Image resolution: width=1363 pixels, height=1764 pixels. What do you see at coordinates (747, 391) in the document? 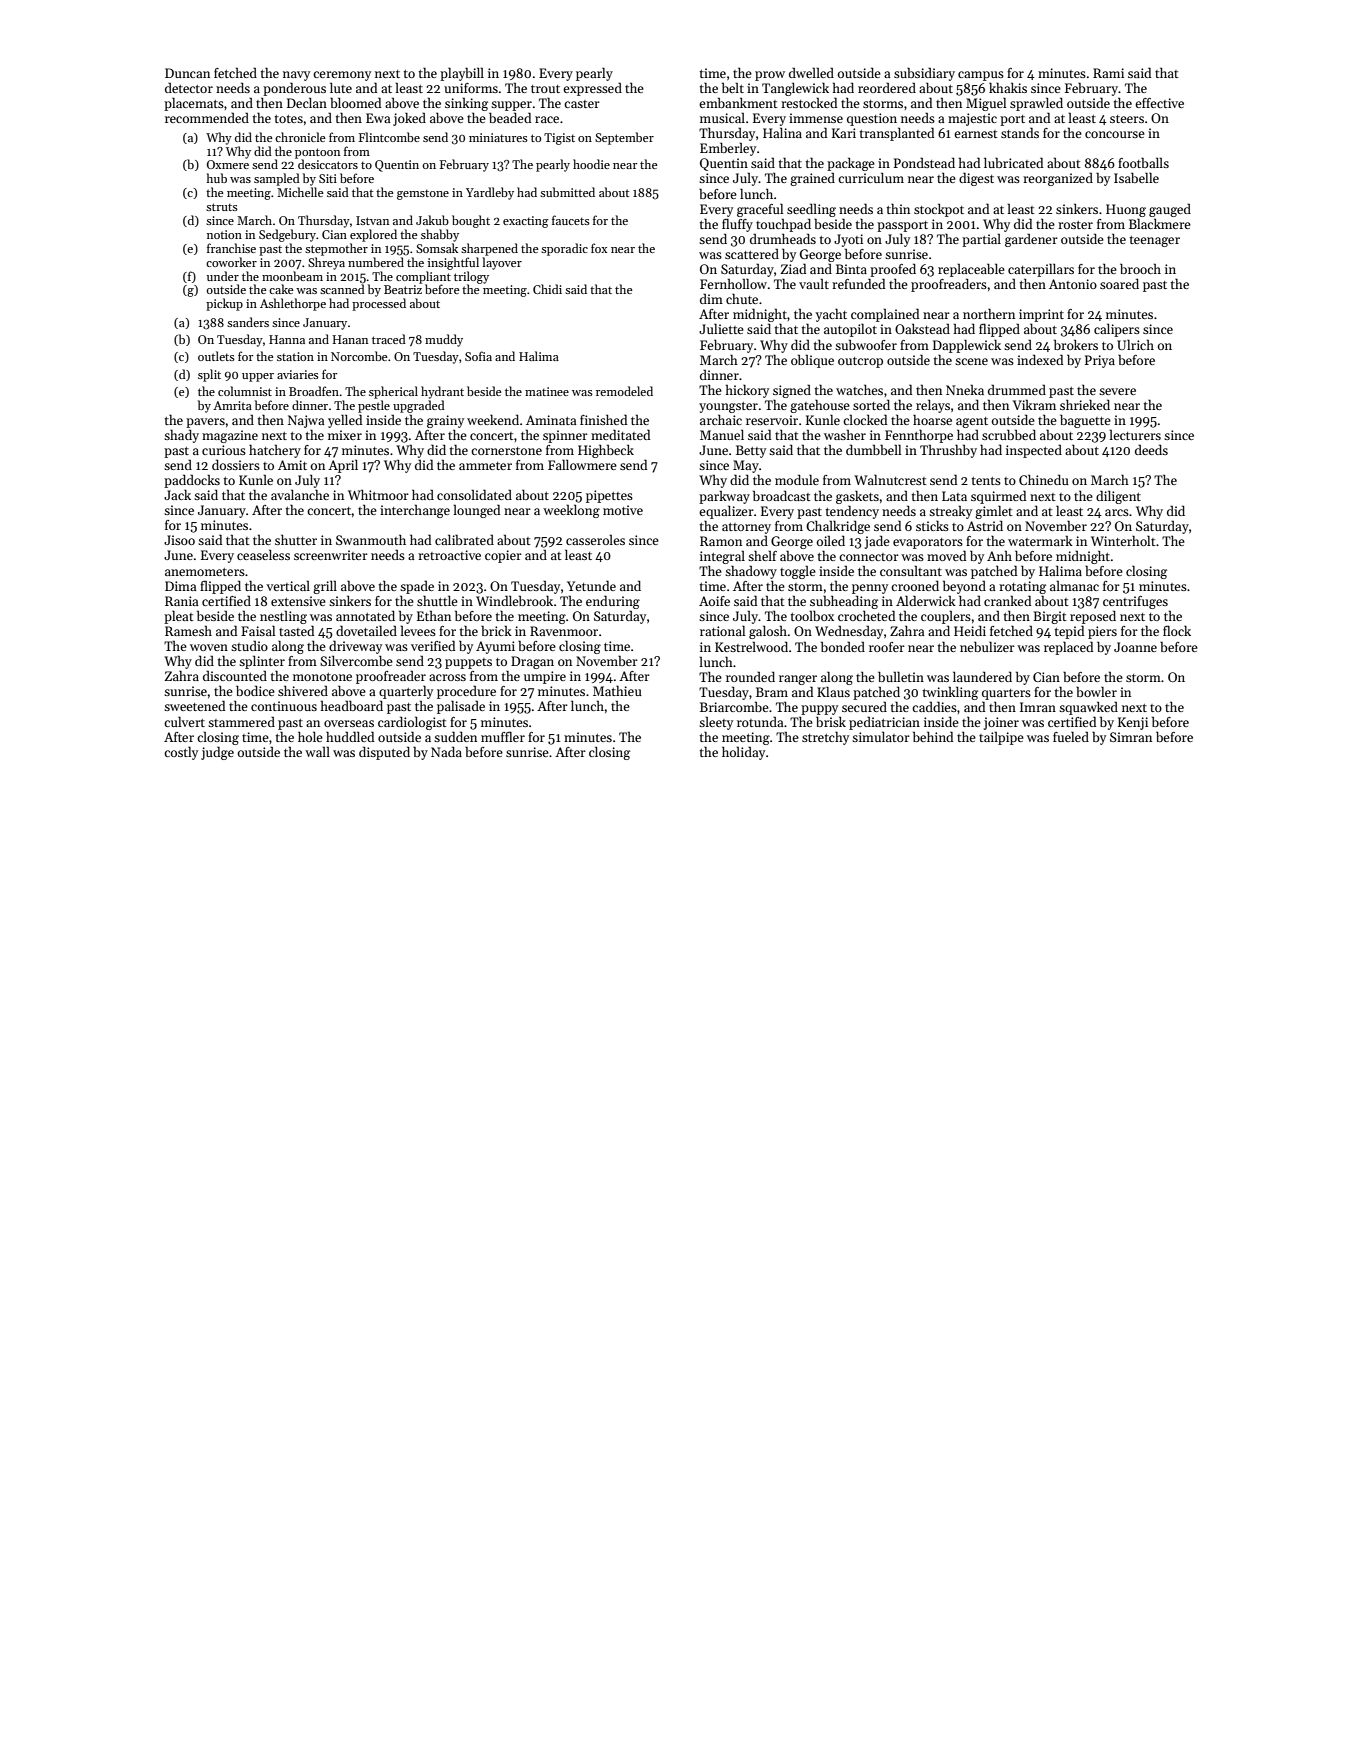
I see `hickory` at bounding box center [747, 391].
